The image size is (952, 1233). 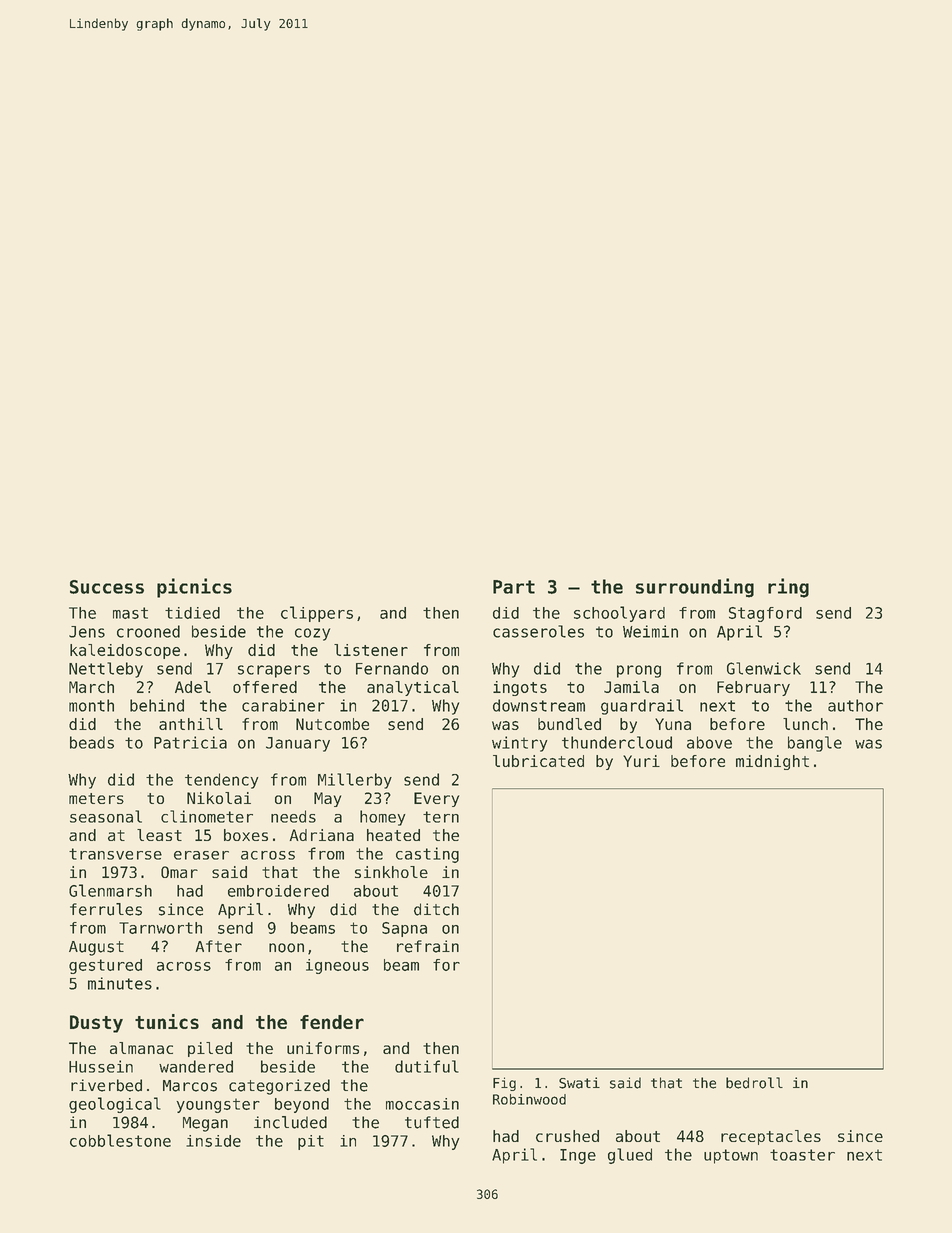 I want to click on midnight, so click(x=772, y=762).
